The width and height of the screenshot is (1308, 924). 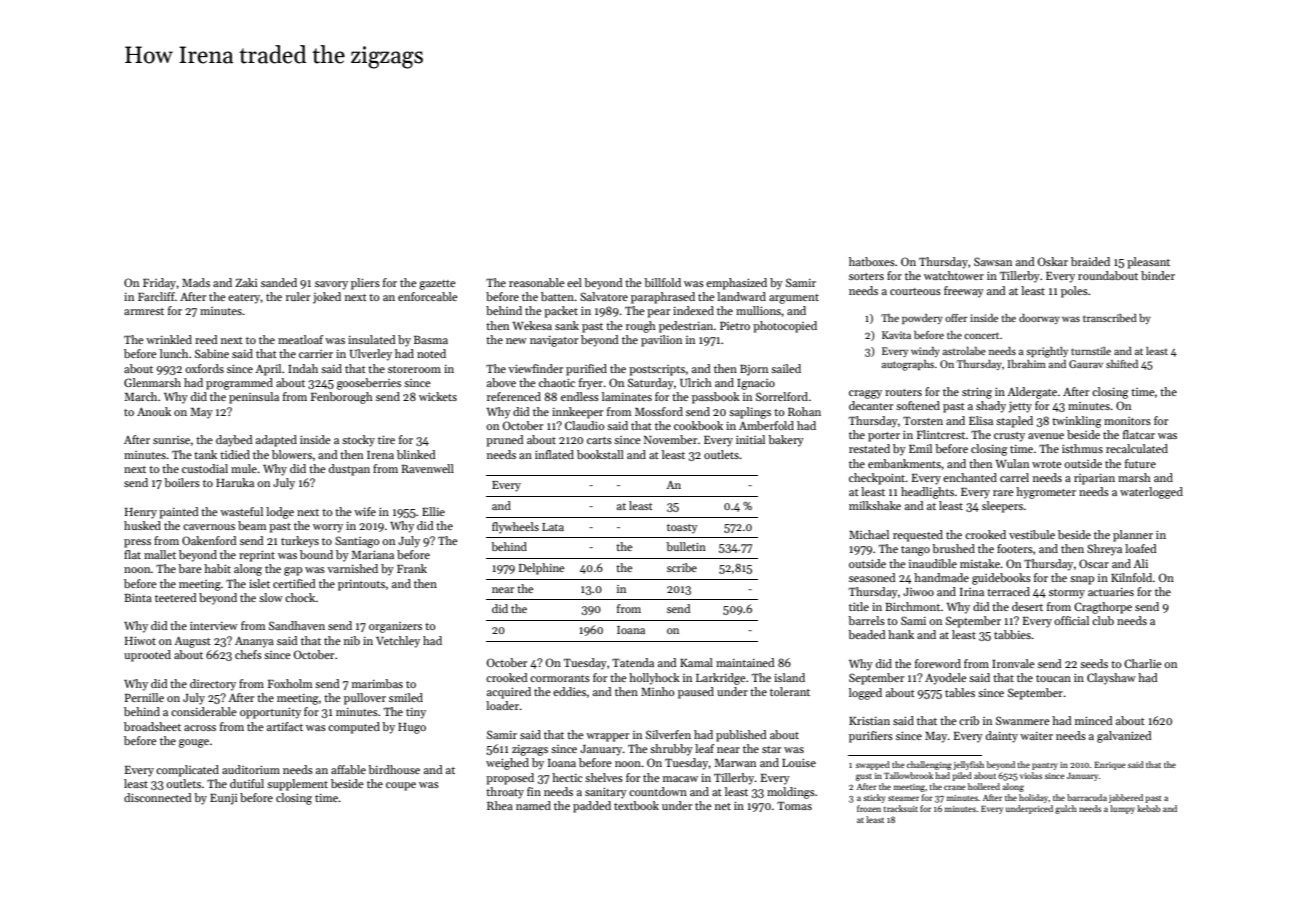 I want to click on Lata, so click(x=553, y=527).
